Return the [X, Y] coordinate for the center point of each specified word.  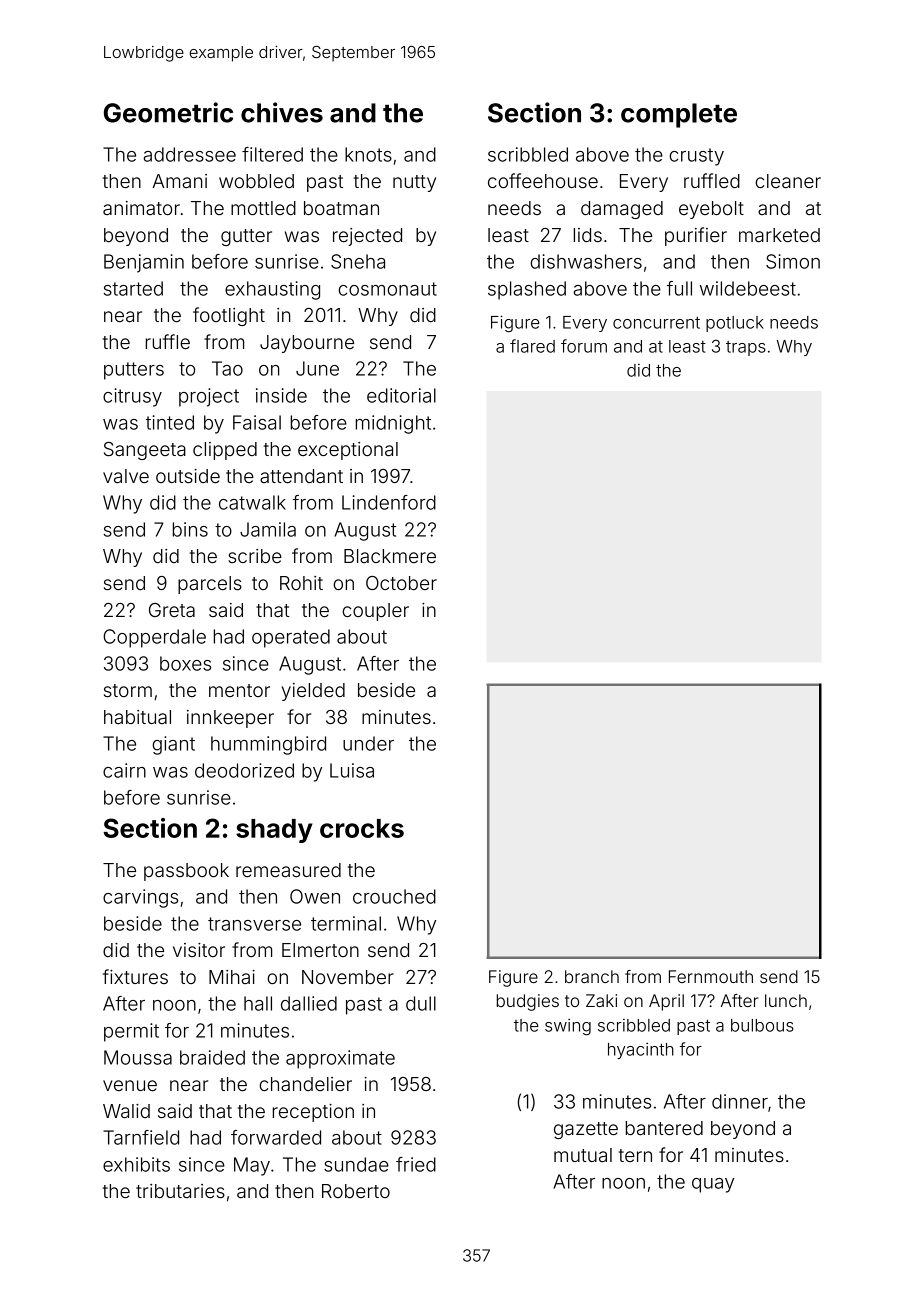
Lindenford [389, 502]
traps [746, 348]
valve [126, 476]
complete [679, 115]
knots [368, 154]
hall [258, 1003]
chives [282, 112]
